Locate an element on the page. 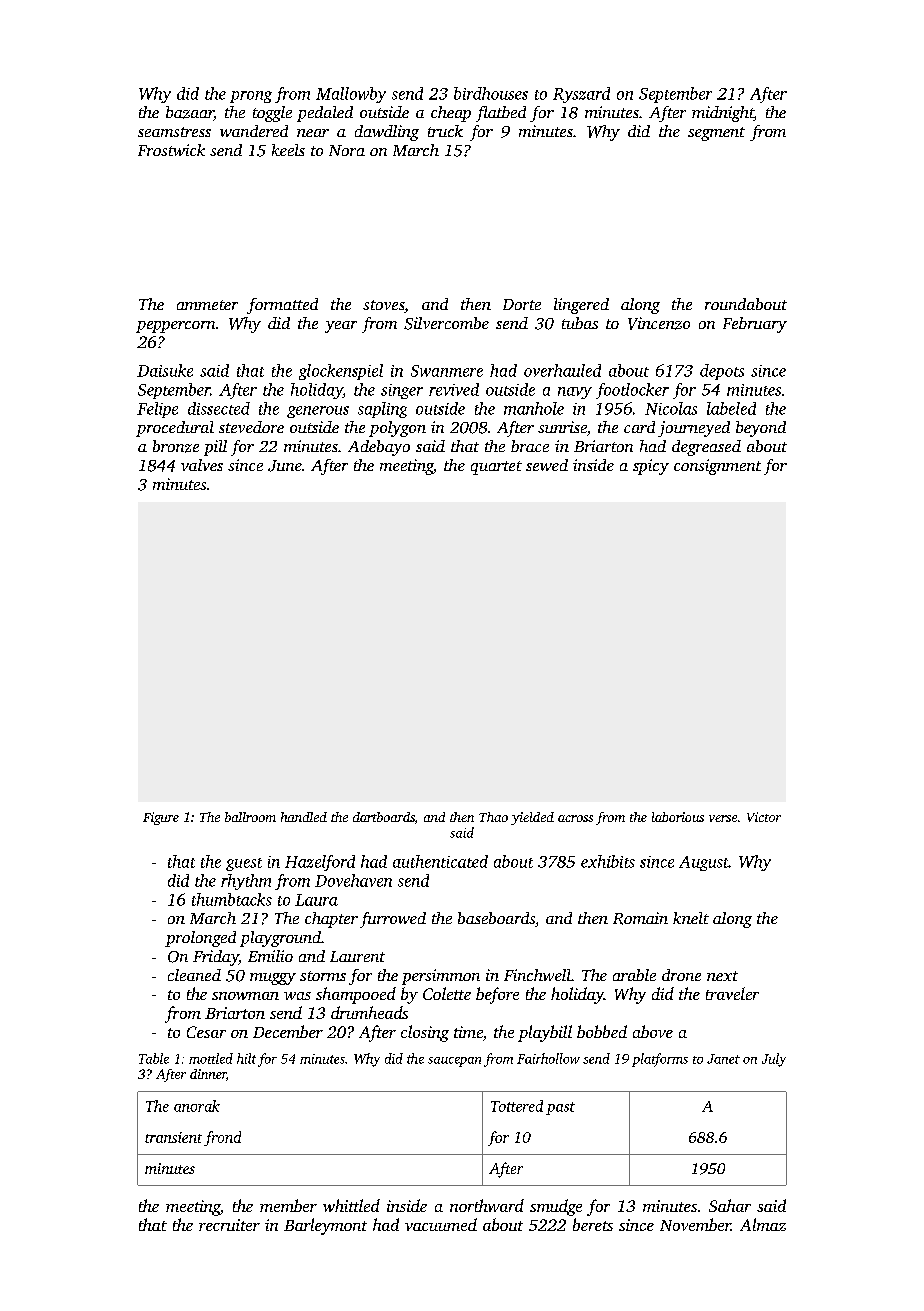 The image size is (924, 1311). hilt is located at coordinates (246, 1058).
